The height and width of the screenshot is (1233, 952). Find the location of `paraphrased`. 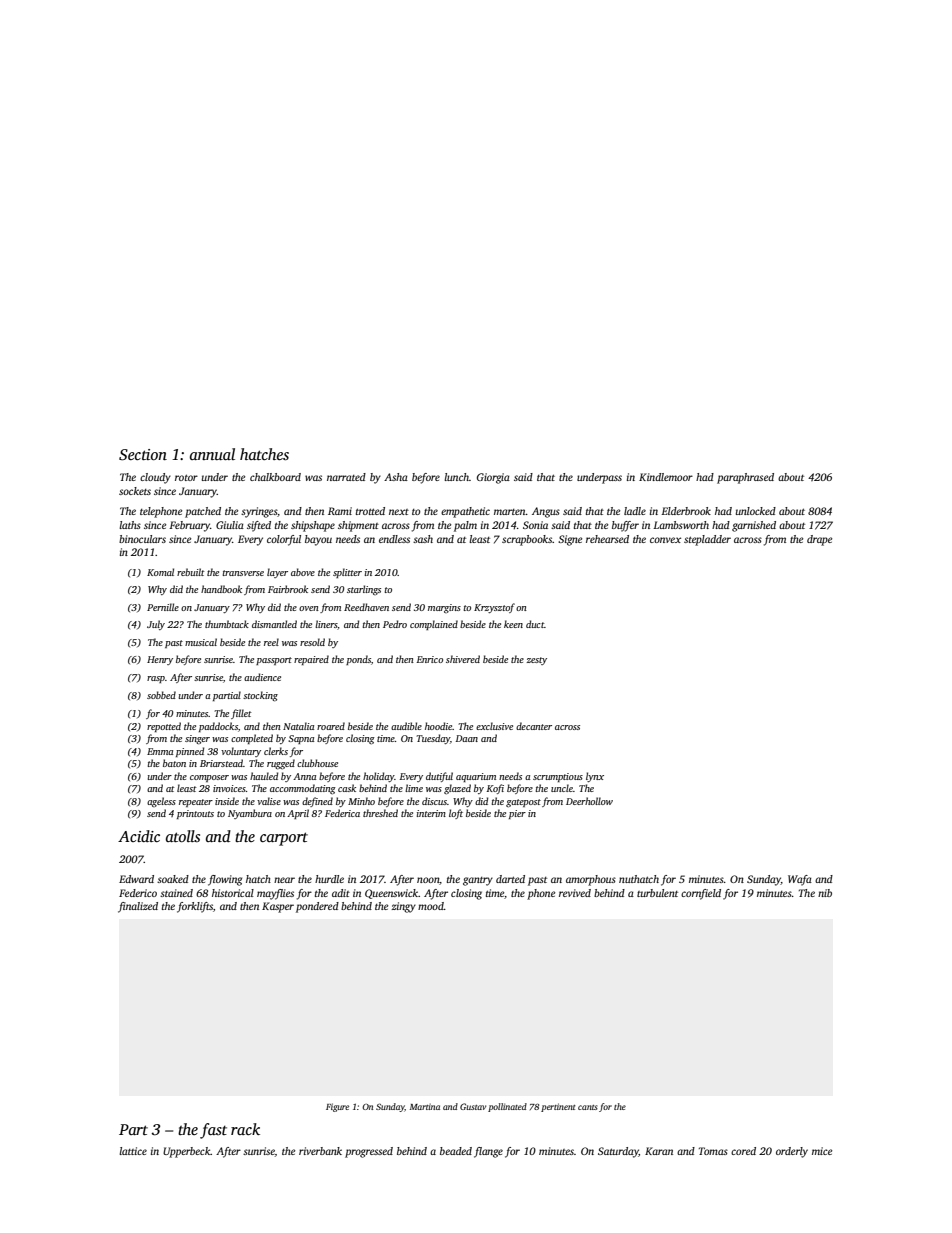

paraphrased is located at coordinates (745, 478).
